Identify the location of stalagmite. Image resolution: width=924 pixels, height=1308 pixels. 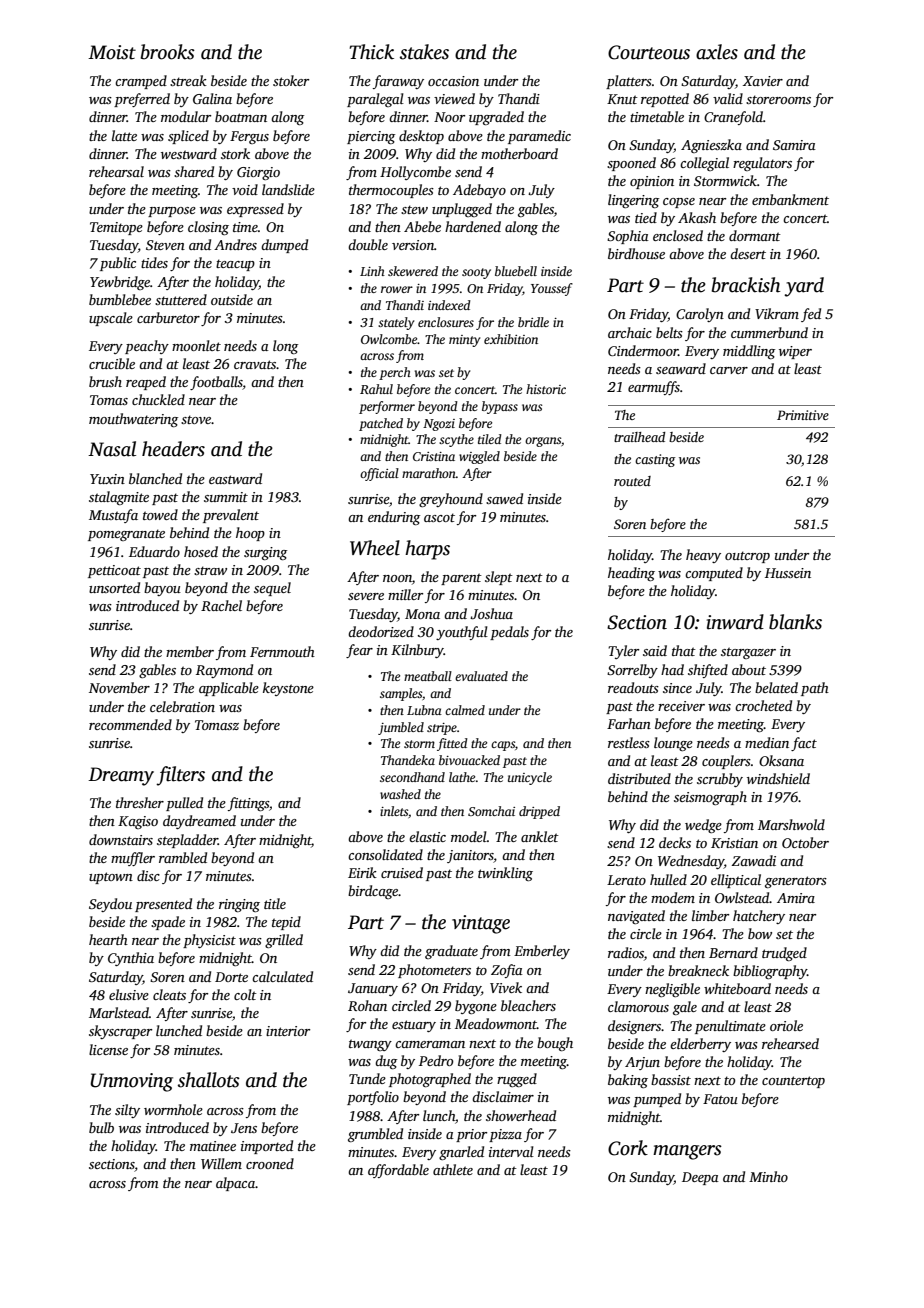
(119, 498).
